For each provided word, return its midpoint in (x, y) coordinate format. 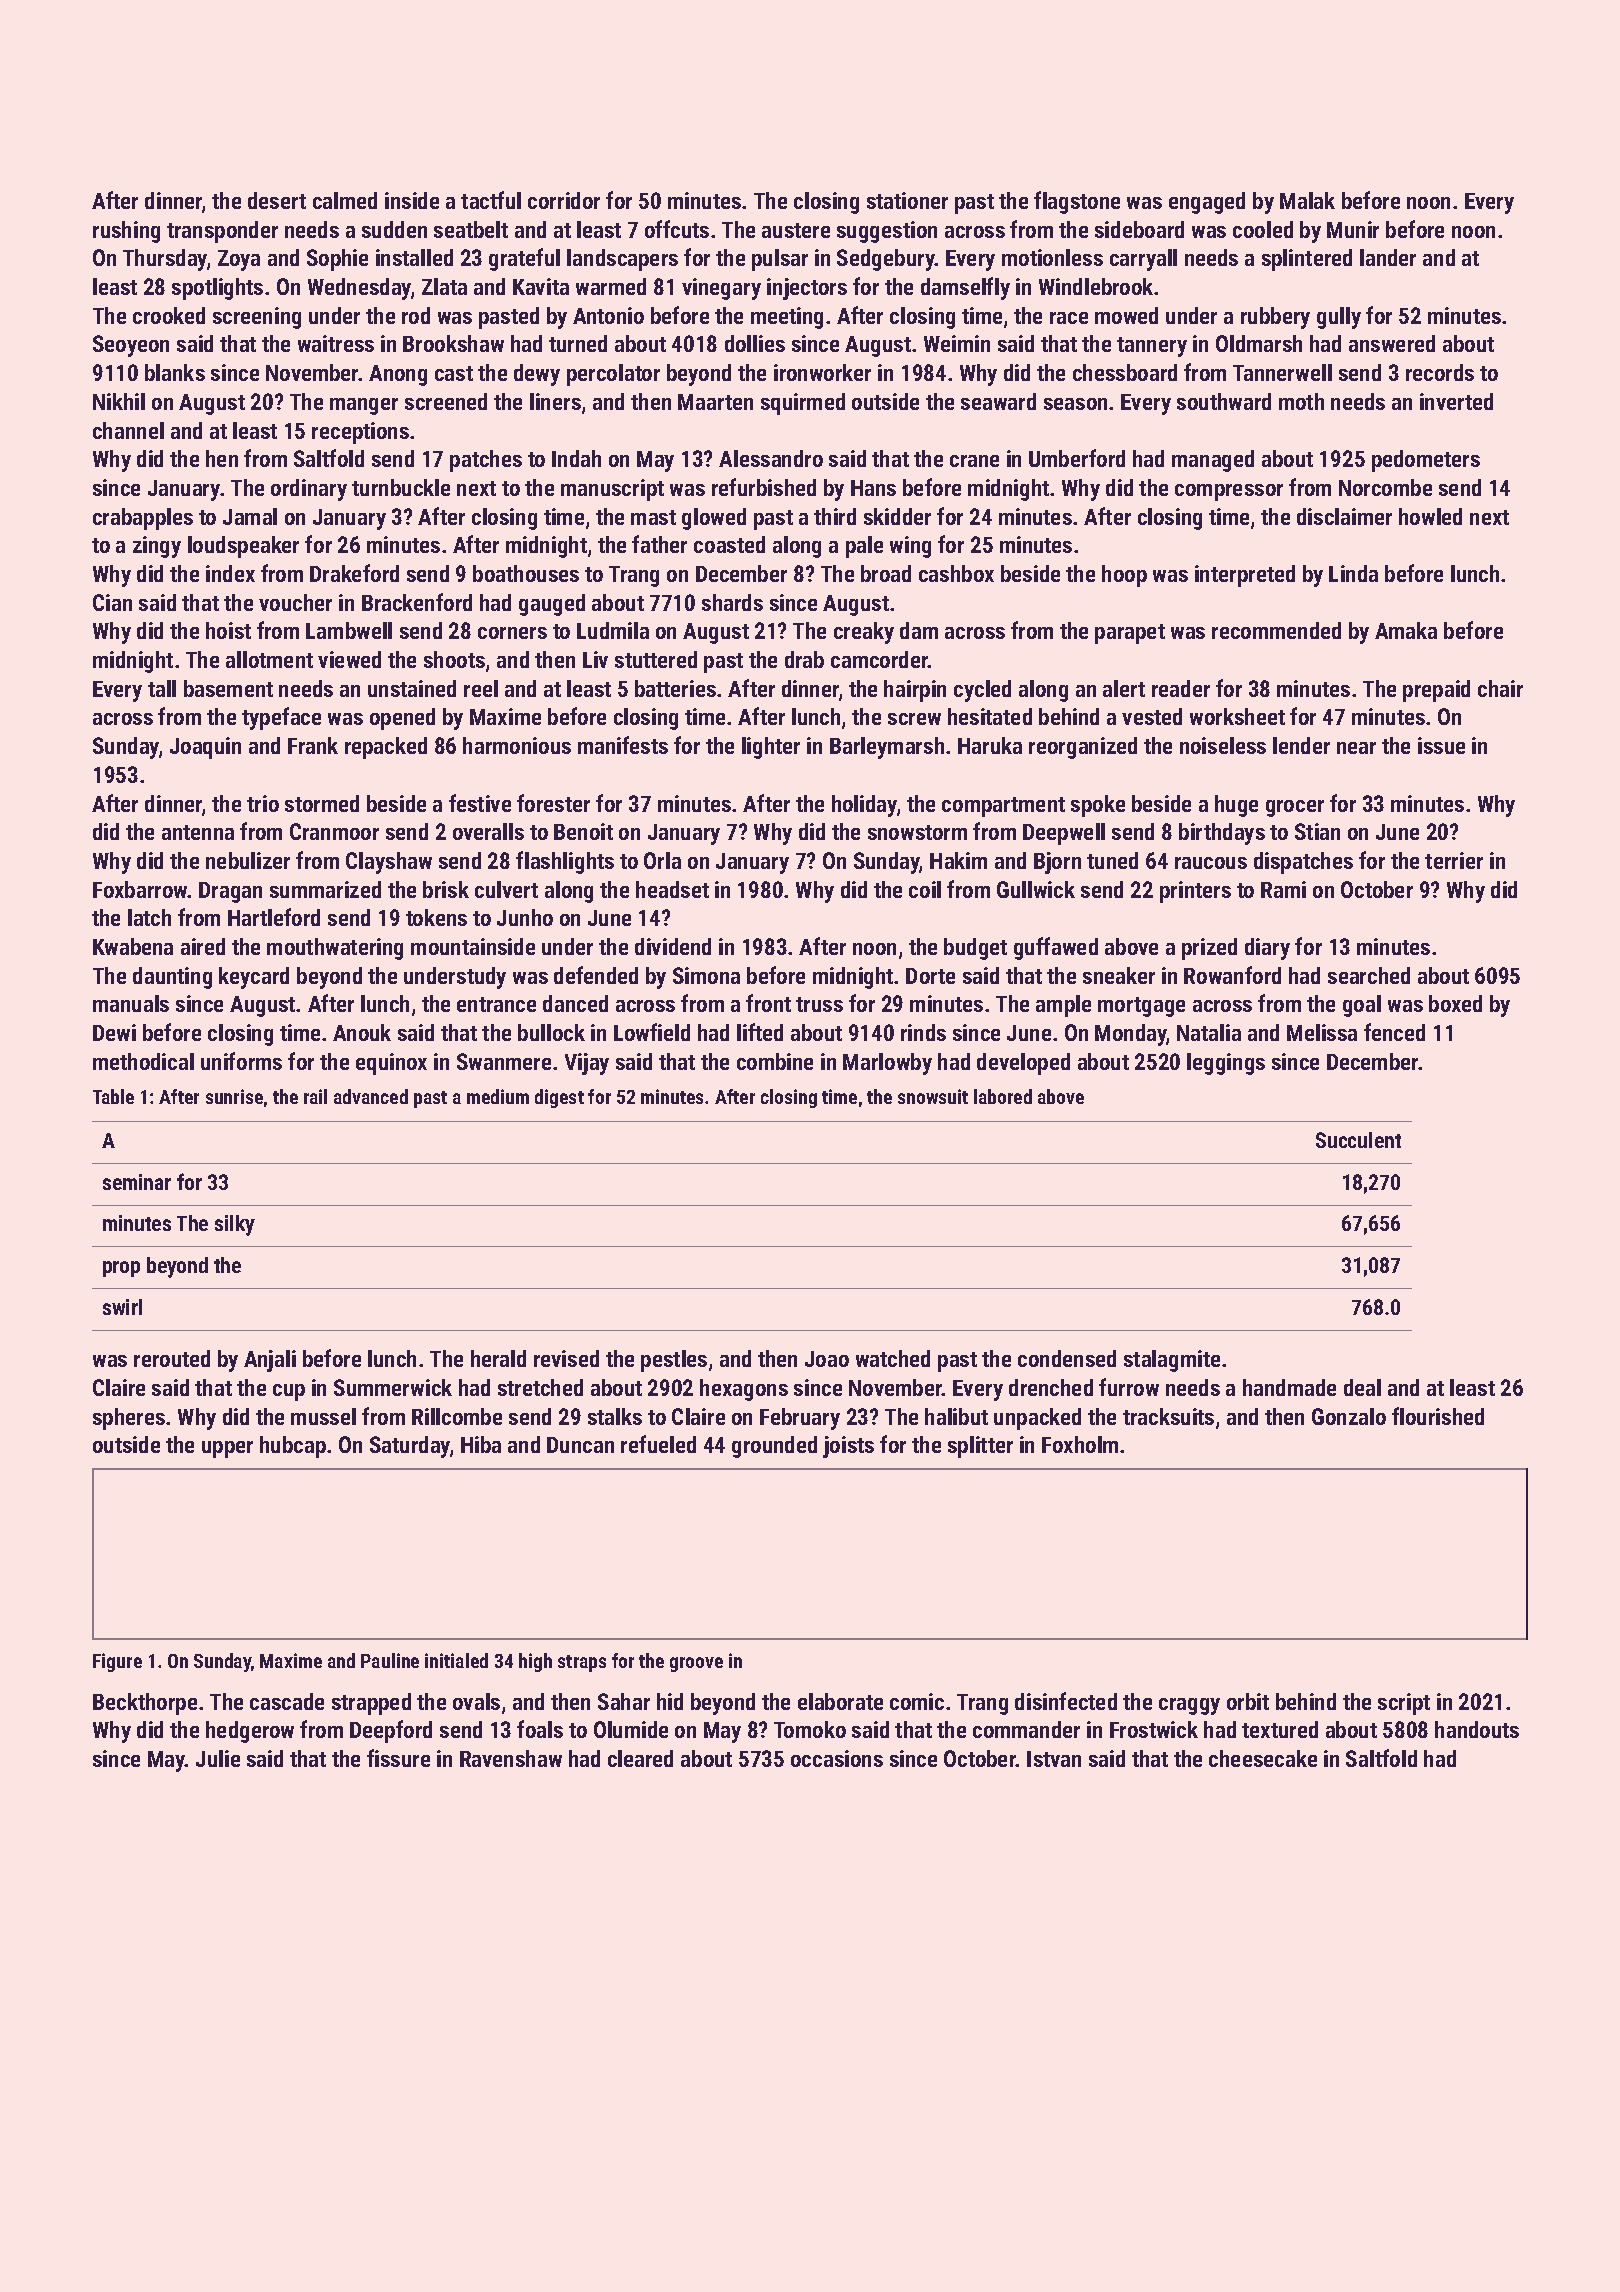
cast (454, 373)
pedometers (1426, 461)
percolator (613, 375)
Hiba (481, 1444)
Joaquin (205, 748)
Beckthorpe (145, 1704)
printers (1195, 892)
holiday (864, 806)
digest (559, 1098)
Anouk (362, 1032)
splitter (980, 1447)
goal (1362, 1006)
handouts (1477, 1729)
